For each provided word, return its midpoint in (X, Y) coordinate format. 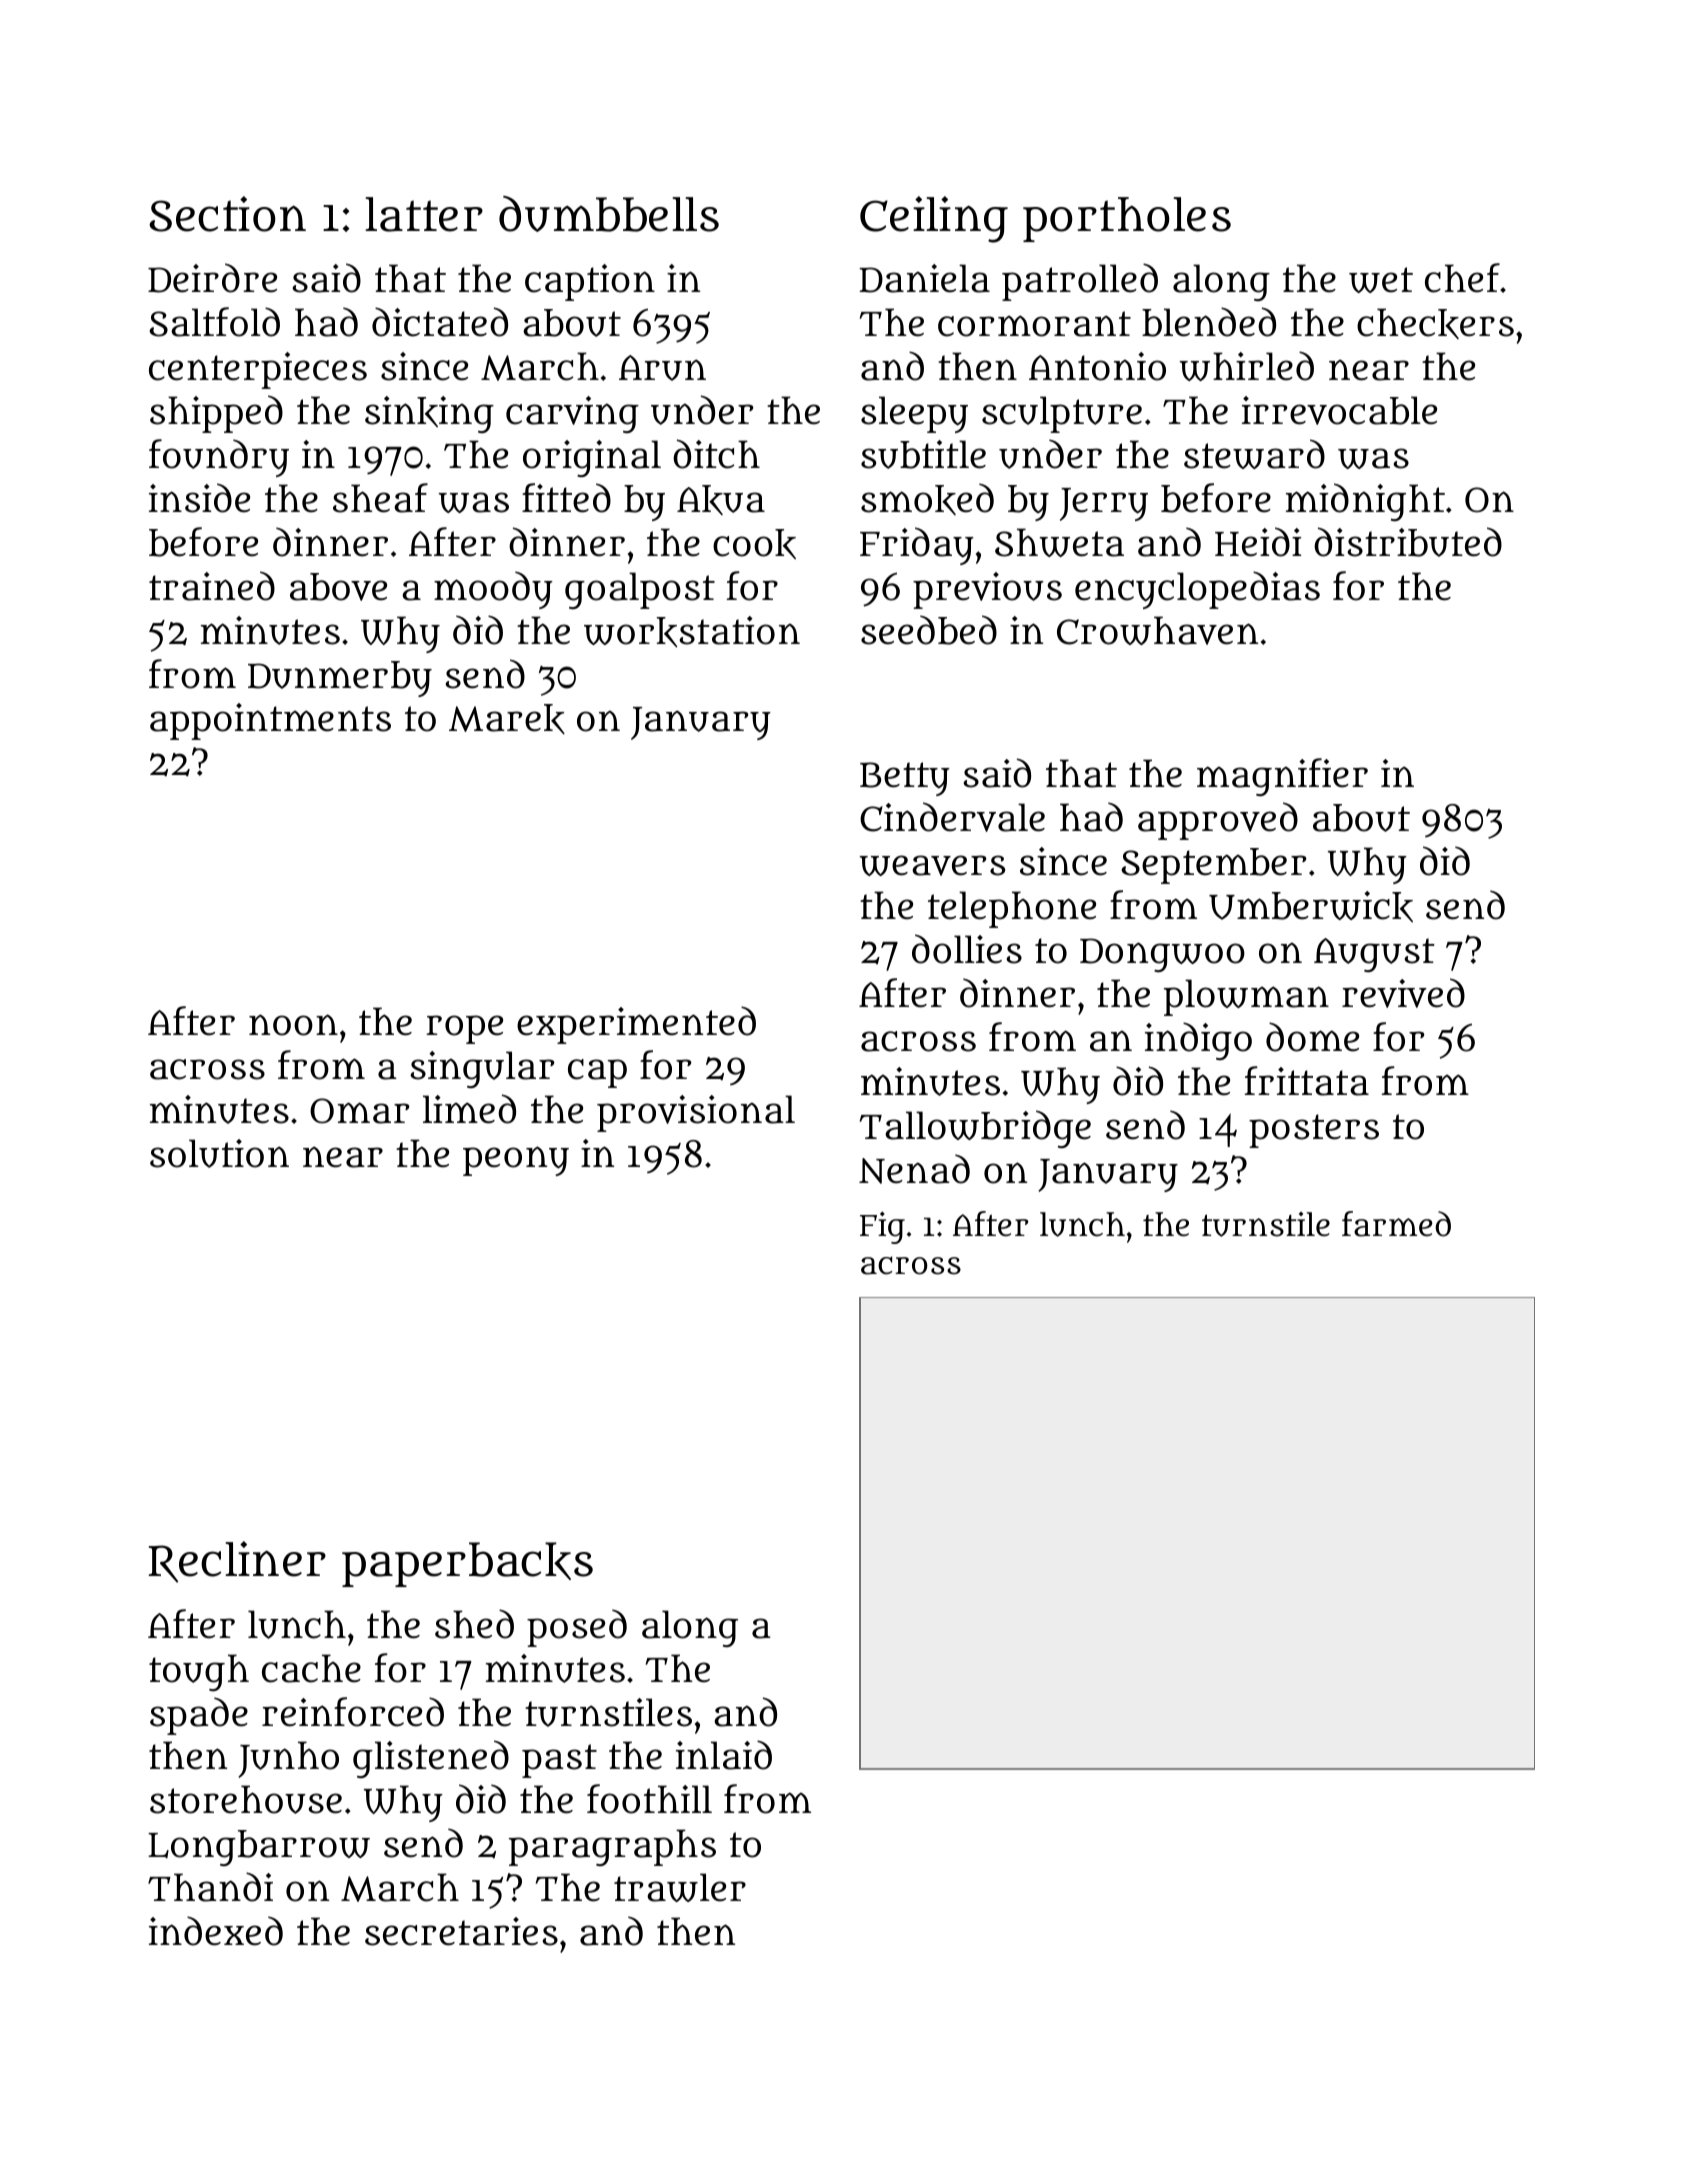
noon (293, 1025)
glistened (431, 1759)
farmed (1396, 1224)
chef (1462, 278)
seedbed (929, 630)
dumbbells (609, 214)
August (1374, 955)
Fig (882, 1228)
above (338, 587)
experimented (636, 1025)
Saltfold (214, 322)
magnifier (1282, 777)
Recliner (237, 1562)
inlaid (724, 1755)
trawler (680, 1887)
